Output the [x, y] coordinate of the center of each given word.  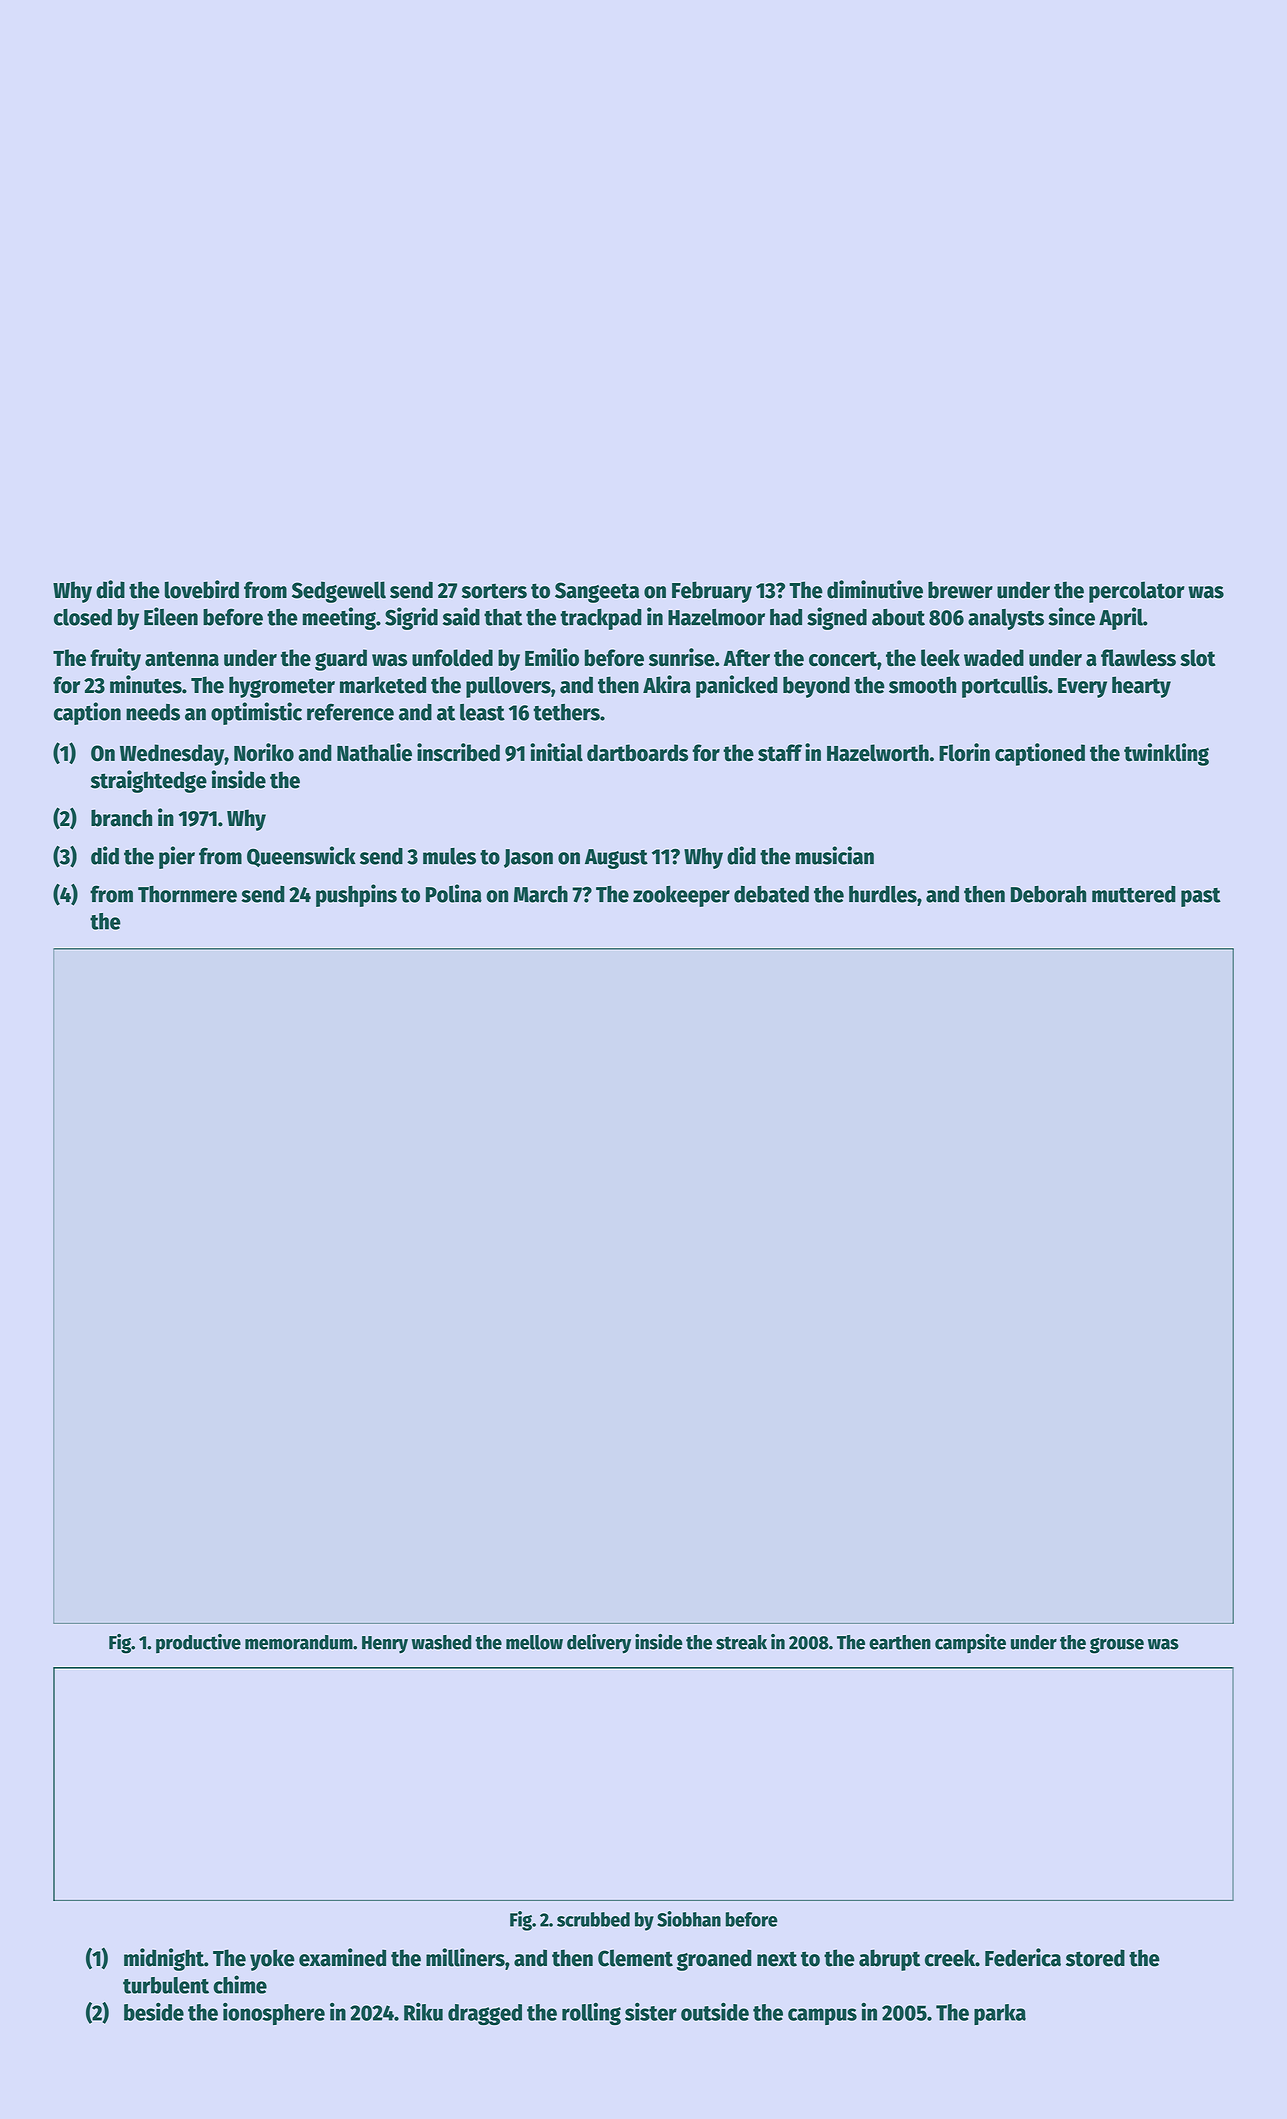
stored [1095, 1958]
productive [198, 1643]
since [1071, 616]
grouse [1117, 1645]
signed [837, 618]
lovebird [202, 589]
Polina [454, 893]
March [541, 894]
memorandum [299, 1642]
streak [741, 1642]
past [1201, 897]
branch [121, 818]
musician [835, 855]
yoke [272, 1960]
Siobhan [689, 1919]
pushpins [356, 895]
